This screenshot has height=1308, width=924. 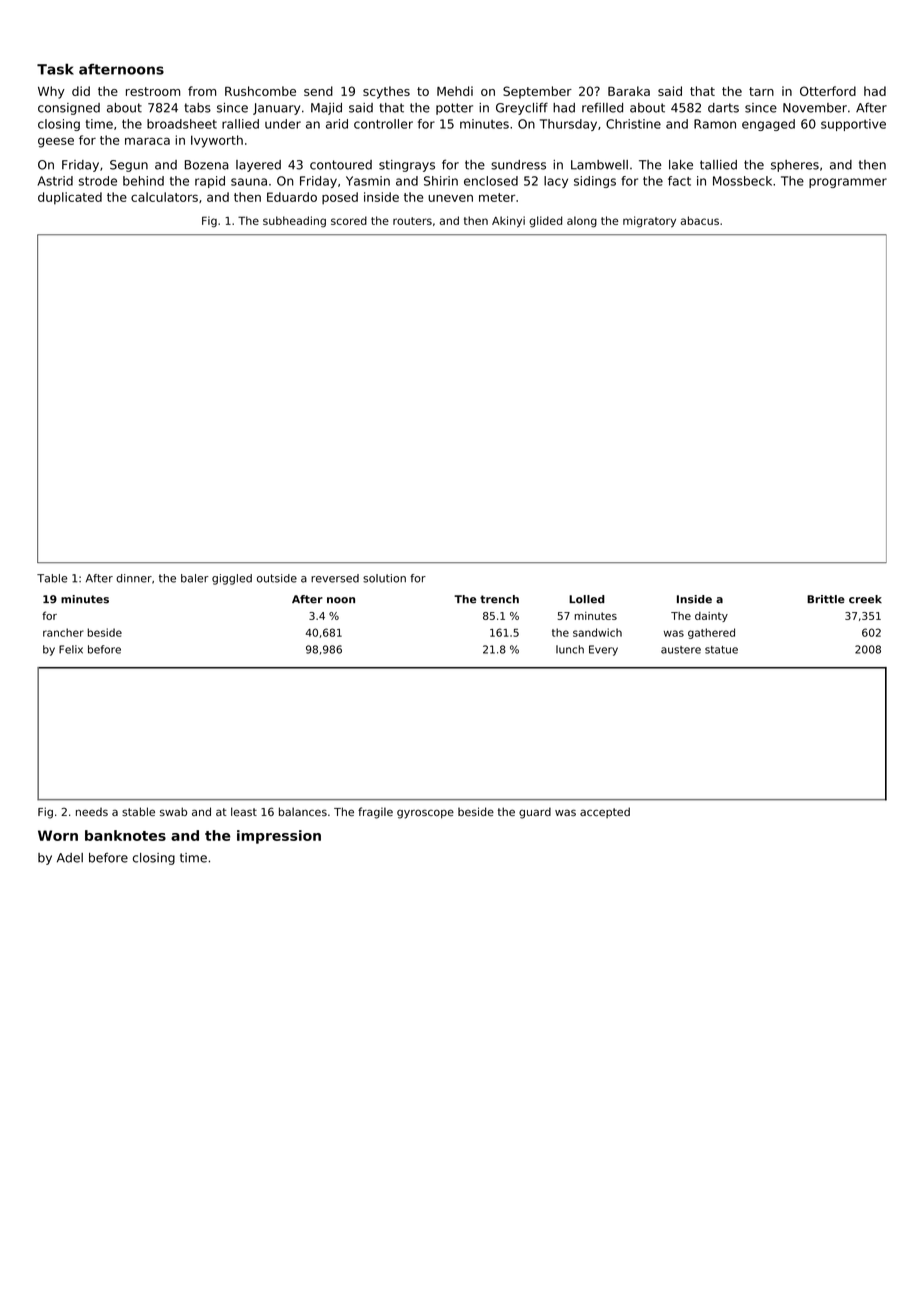 I want to click on impression, so click(x=279, y=837).
